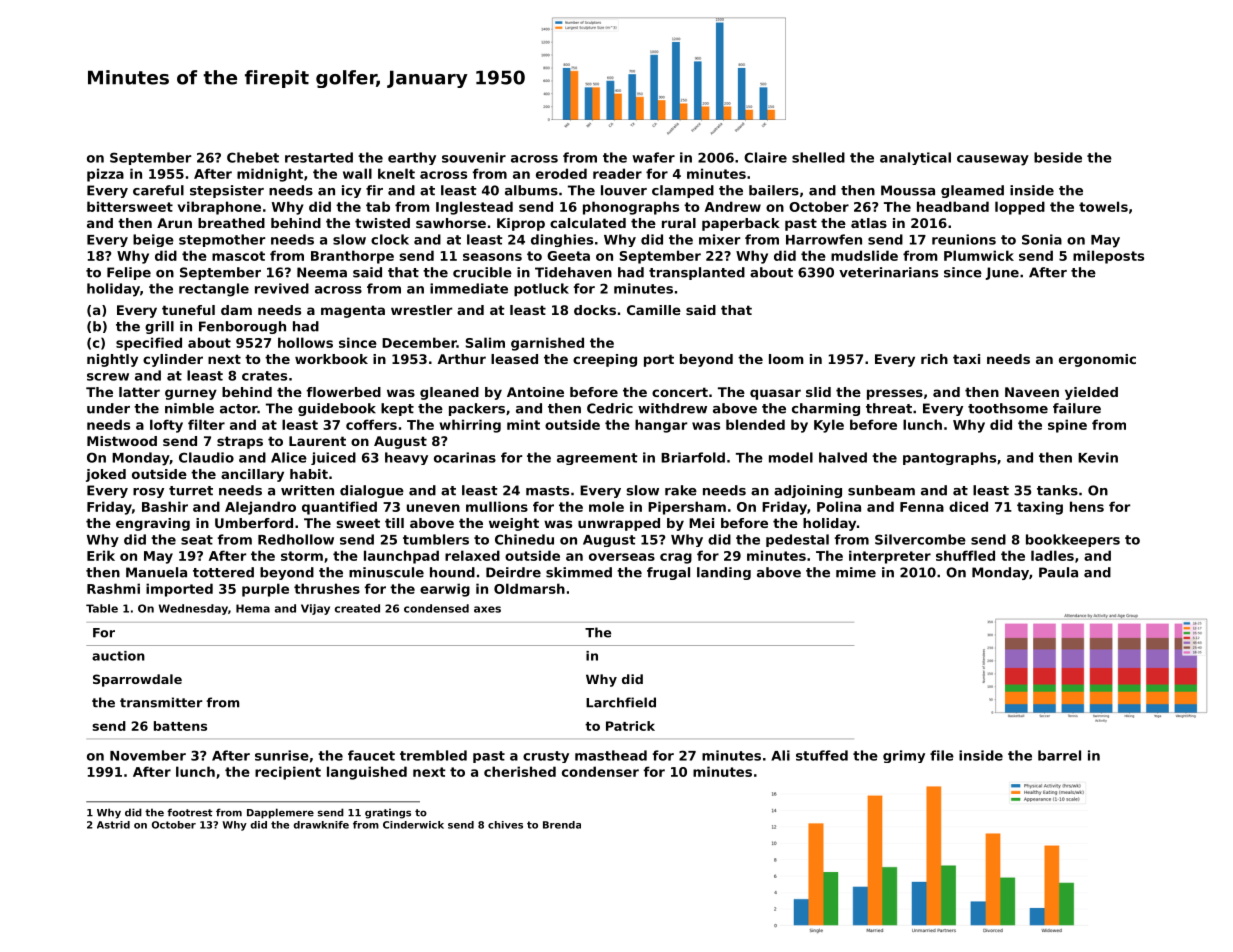 The image size is (1233, 952). What do you see at coordinates (683, 191) in the page?
I see `clamped` at bounding box center [683, 191].
